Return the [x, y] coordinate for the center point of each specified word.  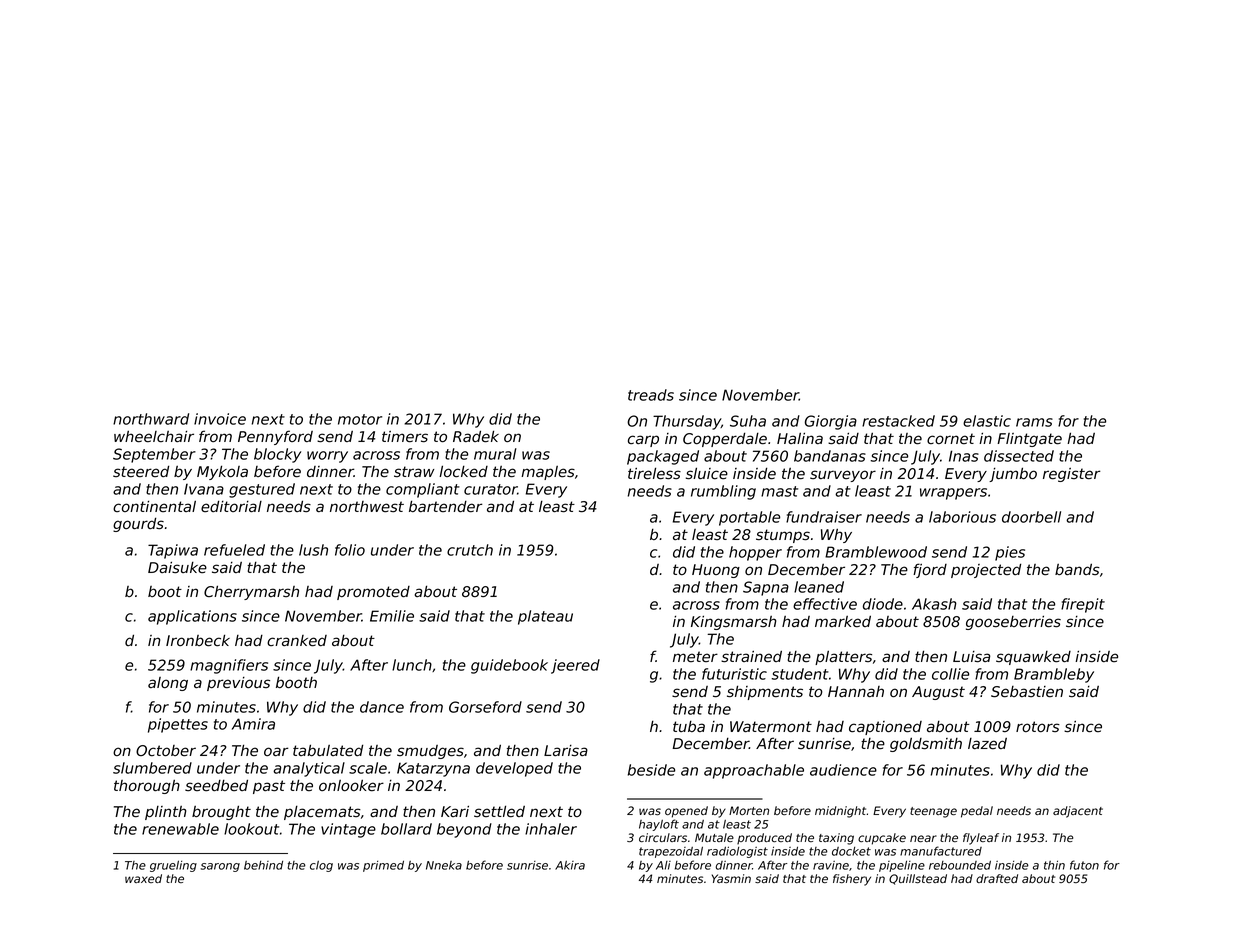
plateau [545, 617]
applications [192, 617]
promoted [373, 593]
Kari [455, 811]
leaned [819, 587]
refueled [234, 550]
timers [405, 437]
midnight [840, 812]
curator [490, 489]
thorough [147, 786]
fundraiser [824, 517]
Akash [934, 604]
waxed [143, 878]
